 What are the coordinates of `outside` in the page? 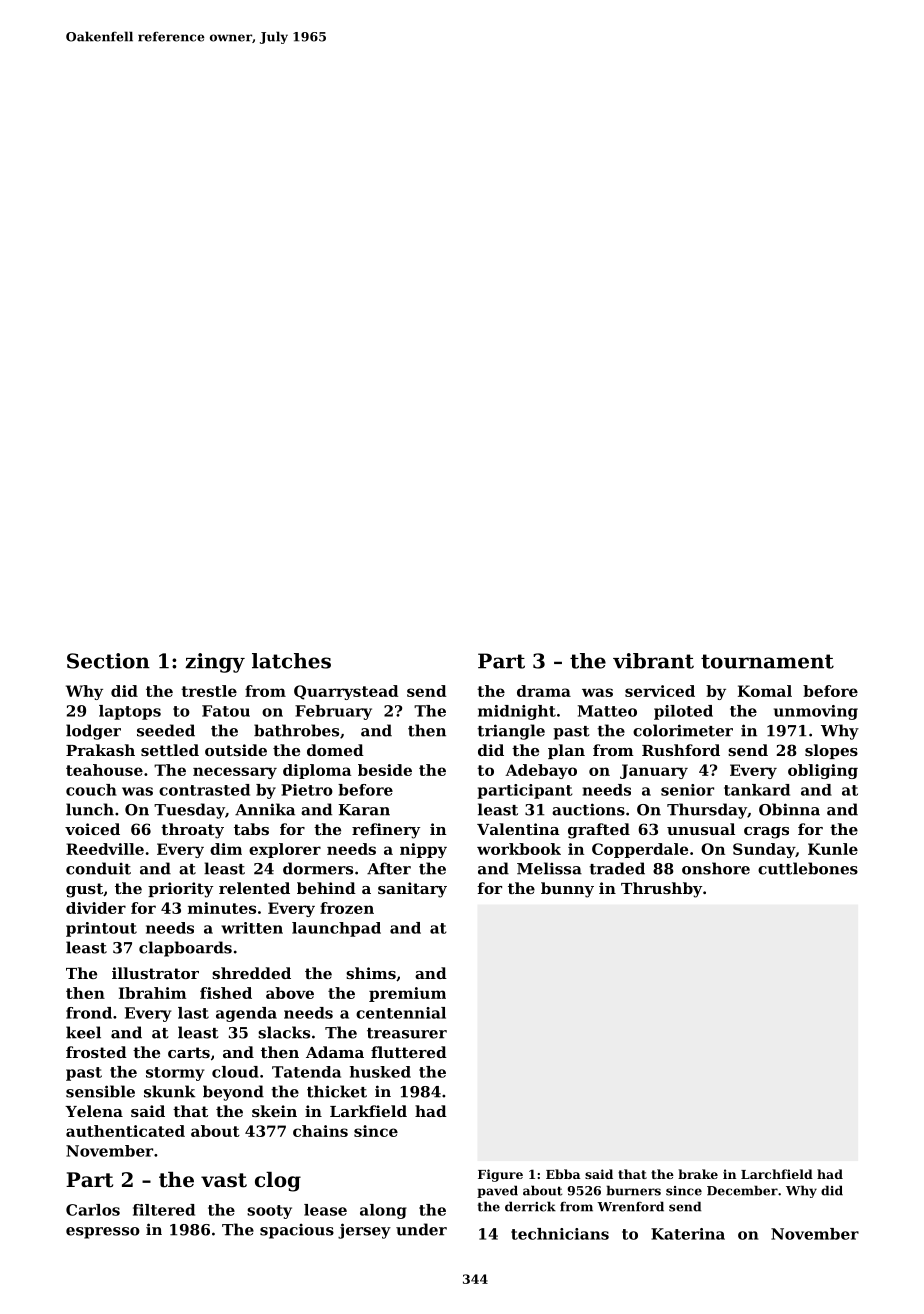 It's located at (236, 750).
